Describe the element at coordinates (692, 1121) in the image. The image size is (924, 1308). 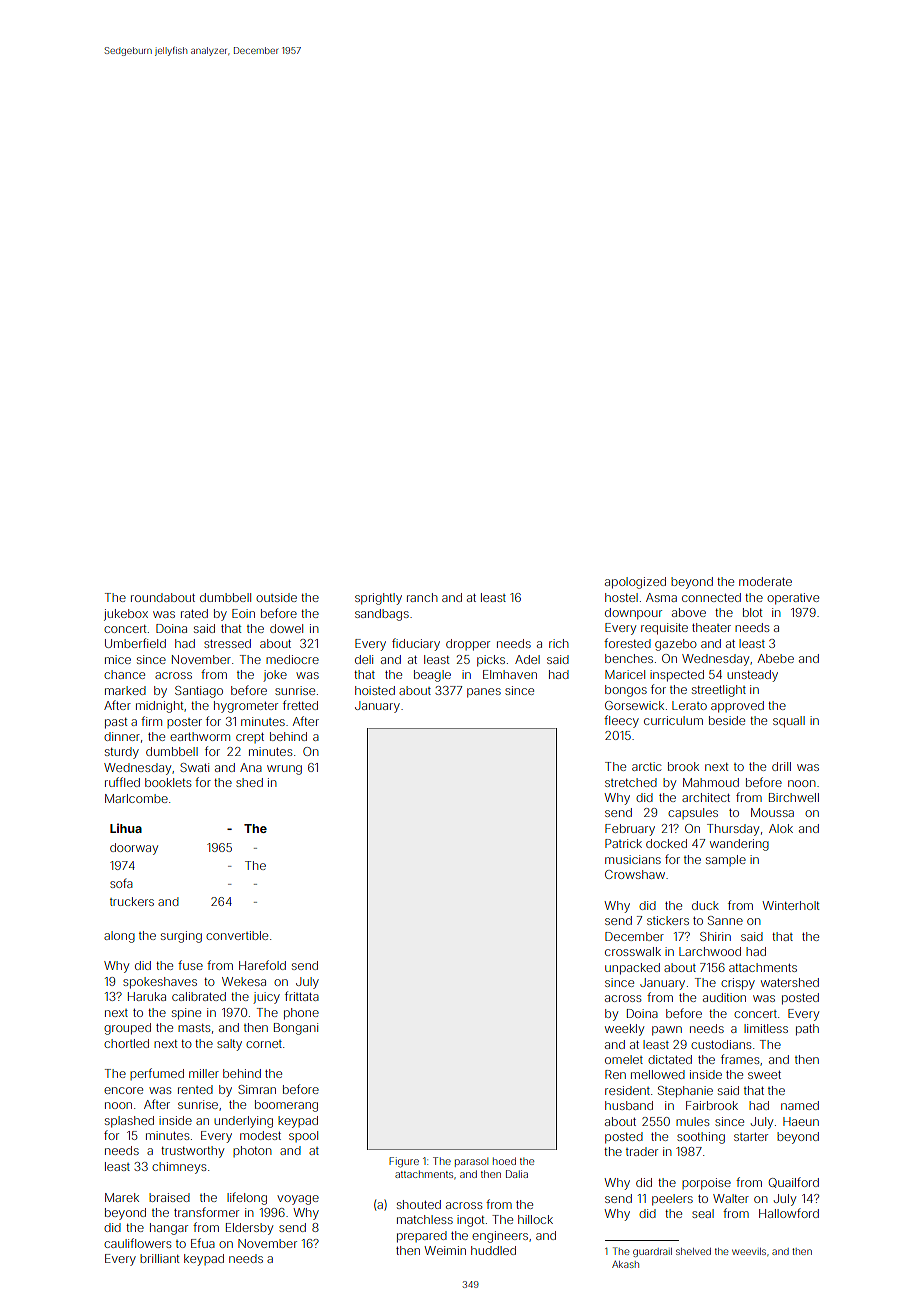
I see `mules` at that location.
